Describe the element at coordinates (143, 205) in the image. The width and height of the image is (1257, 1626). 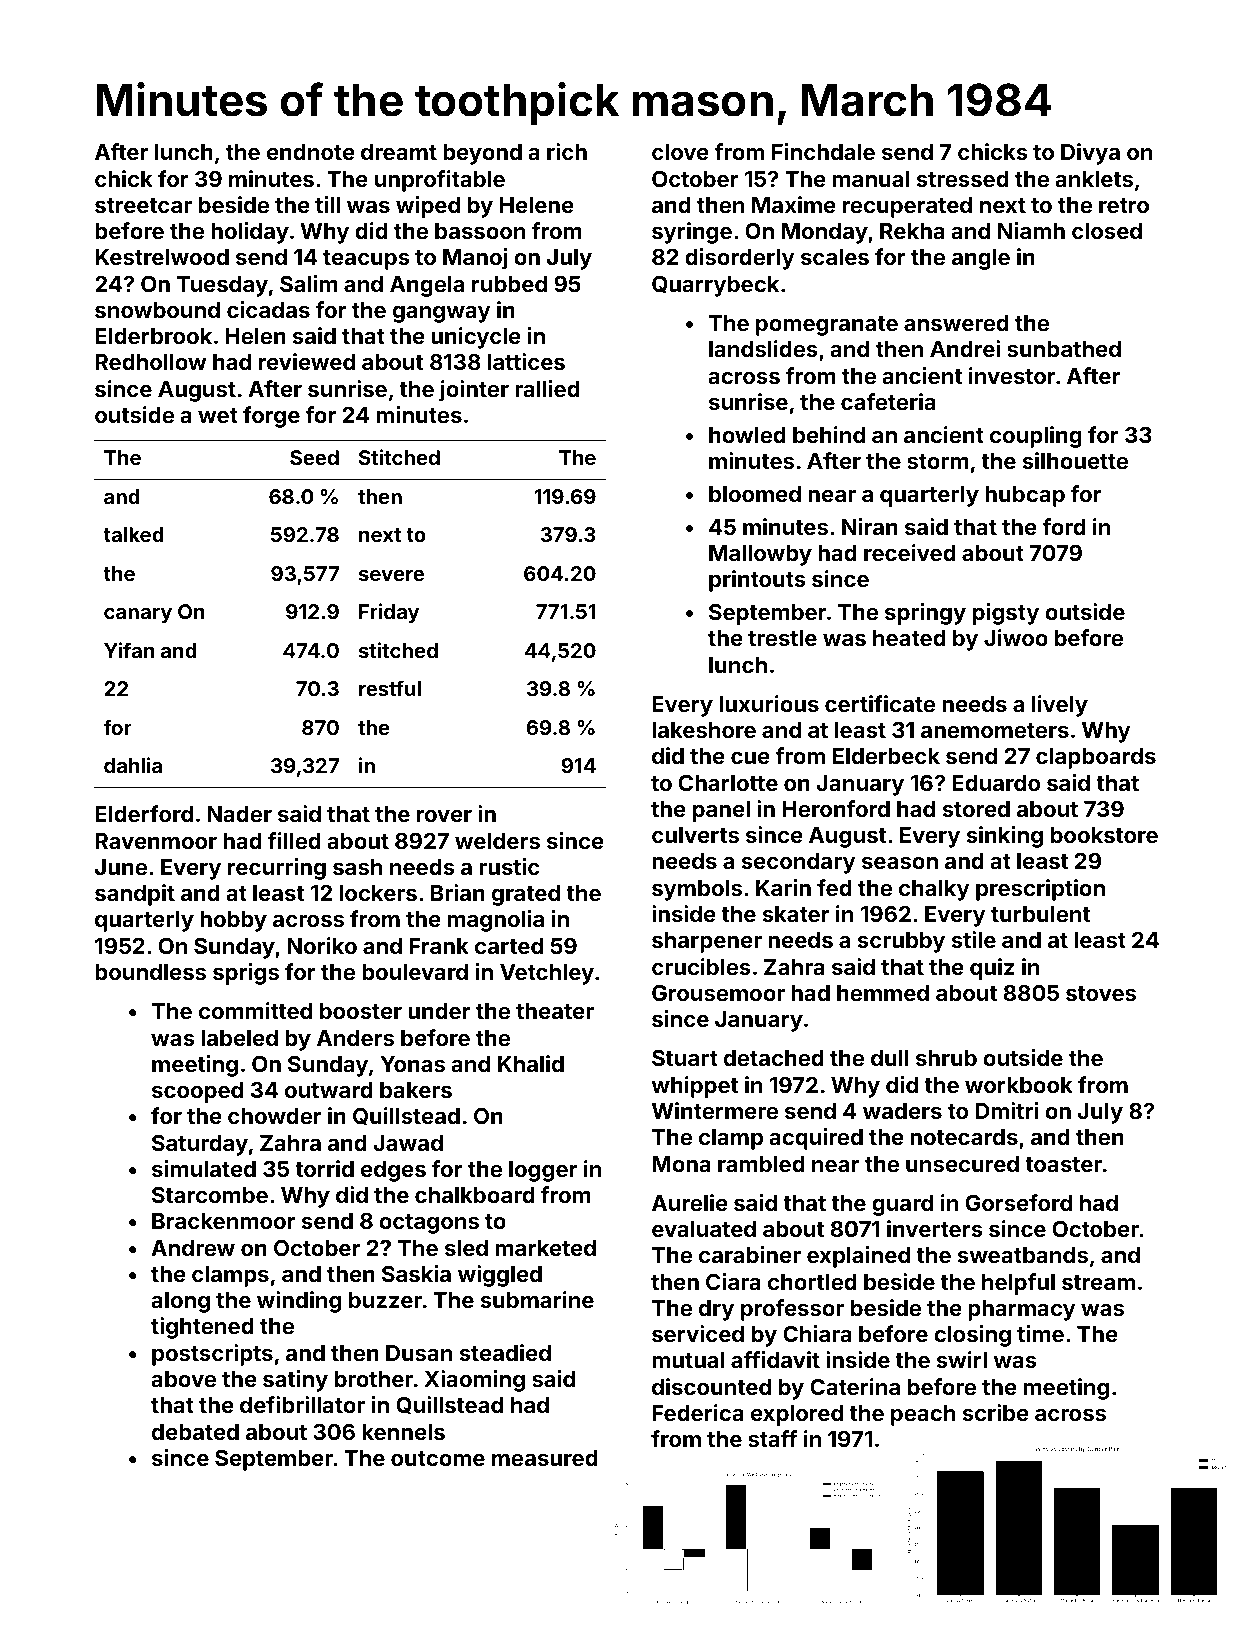
I see `streetcar` at that location.
